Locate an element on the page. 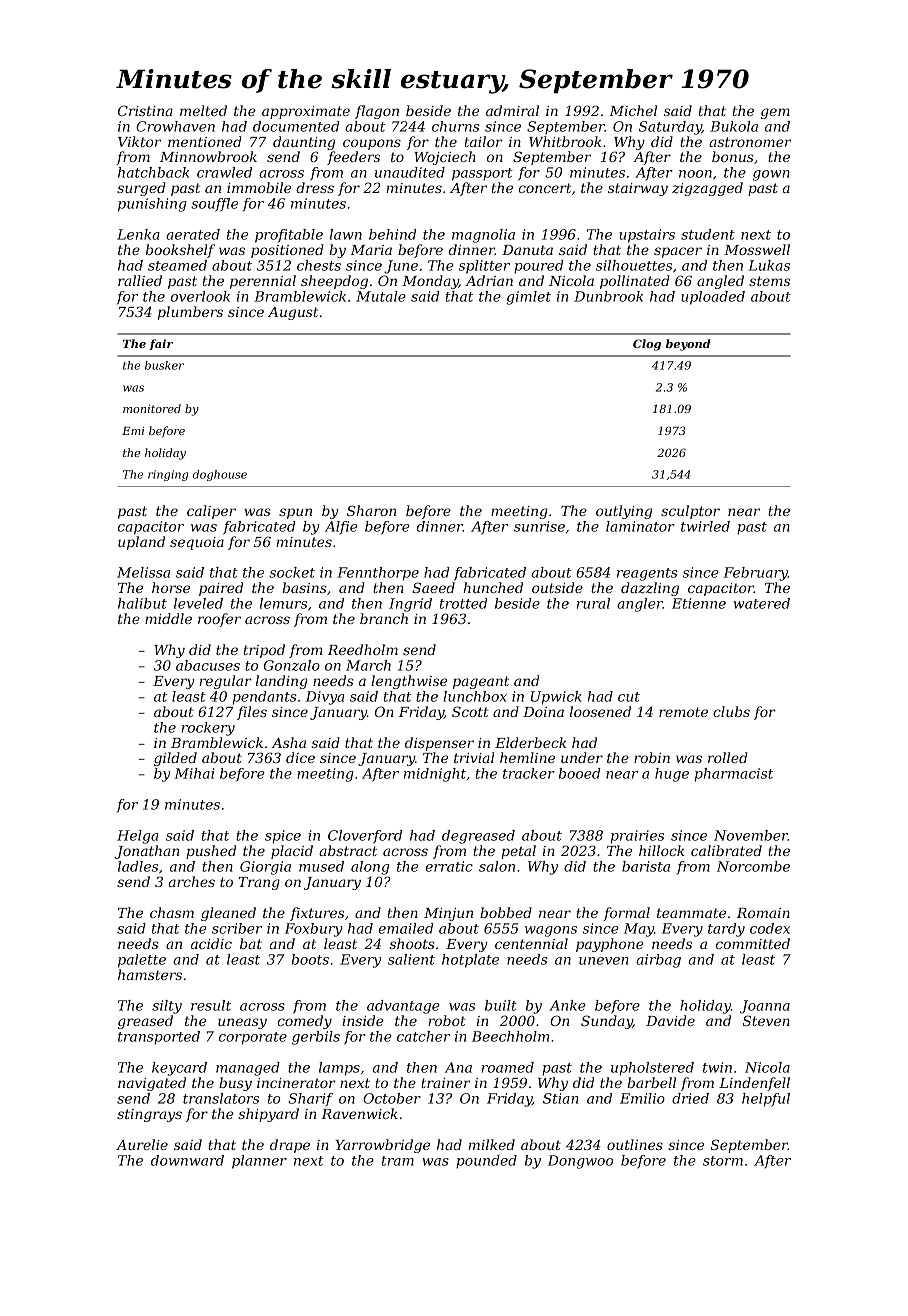  gilded is located at coordinates (175, 759).
